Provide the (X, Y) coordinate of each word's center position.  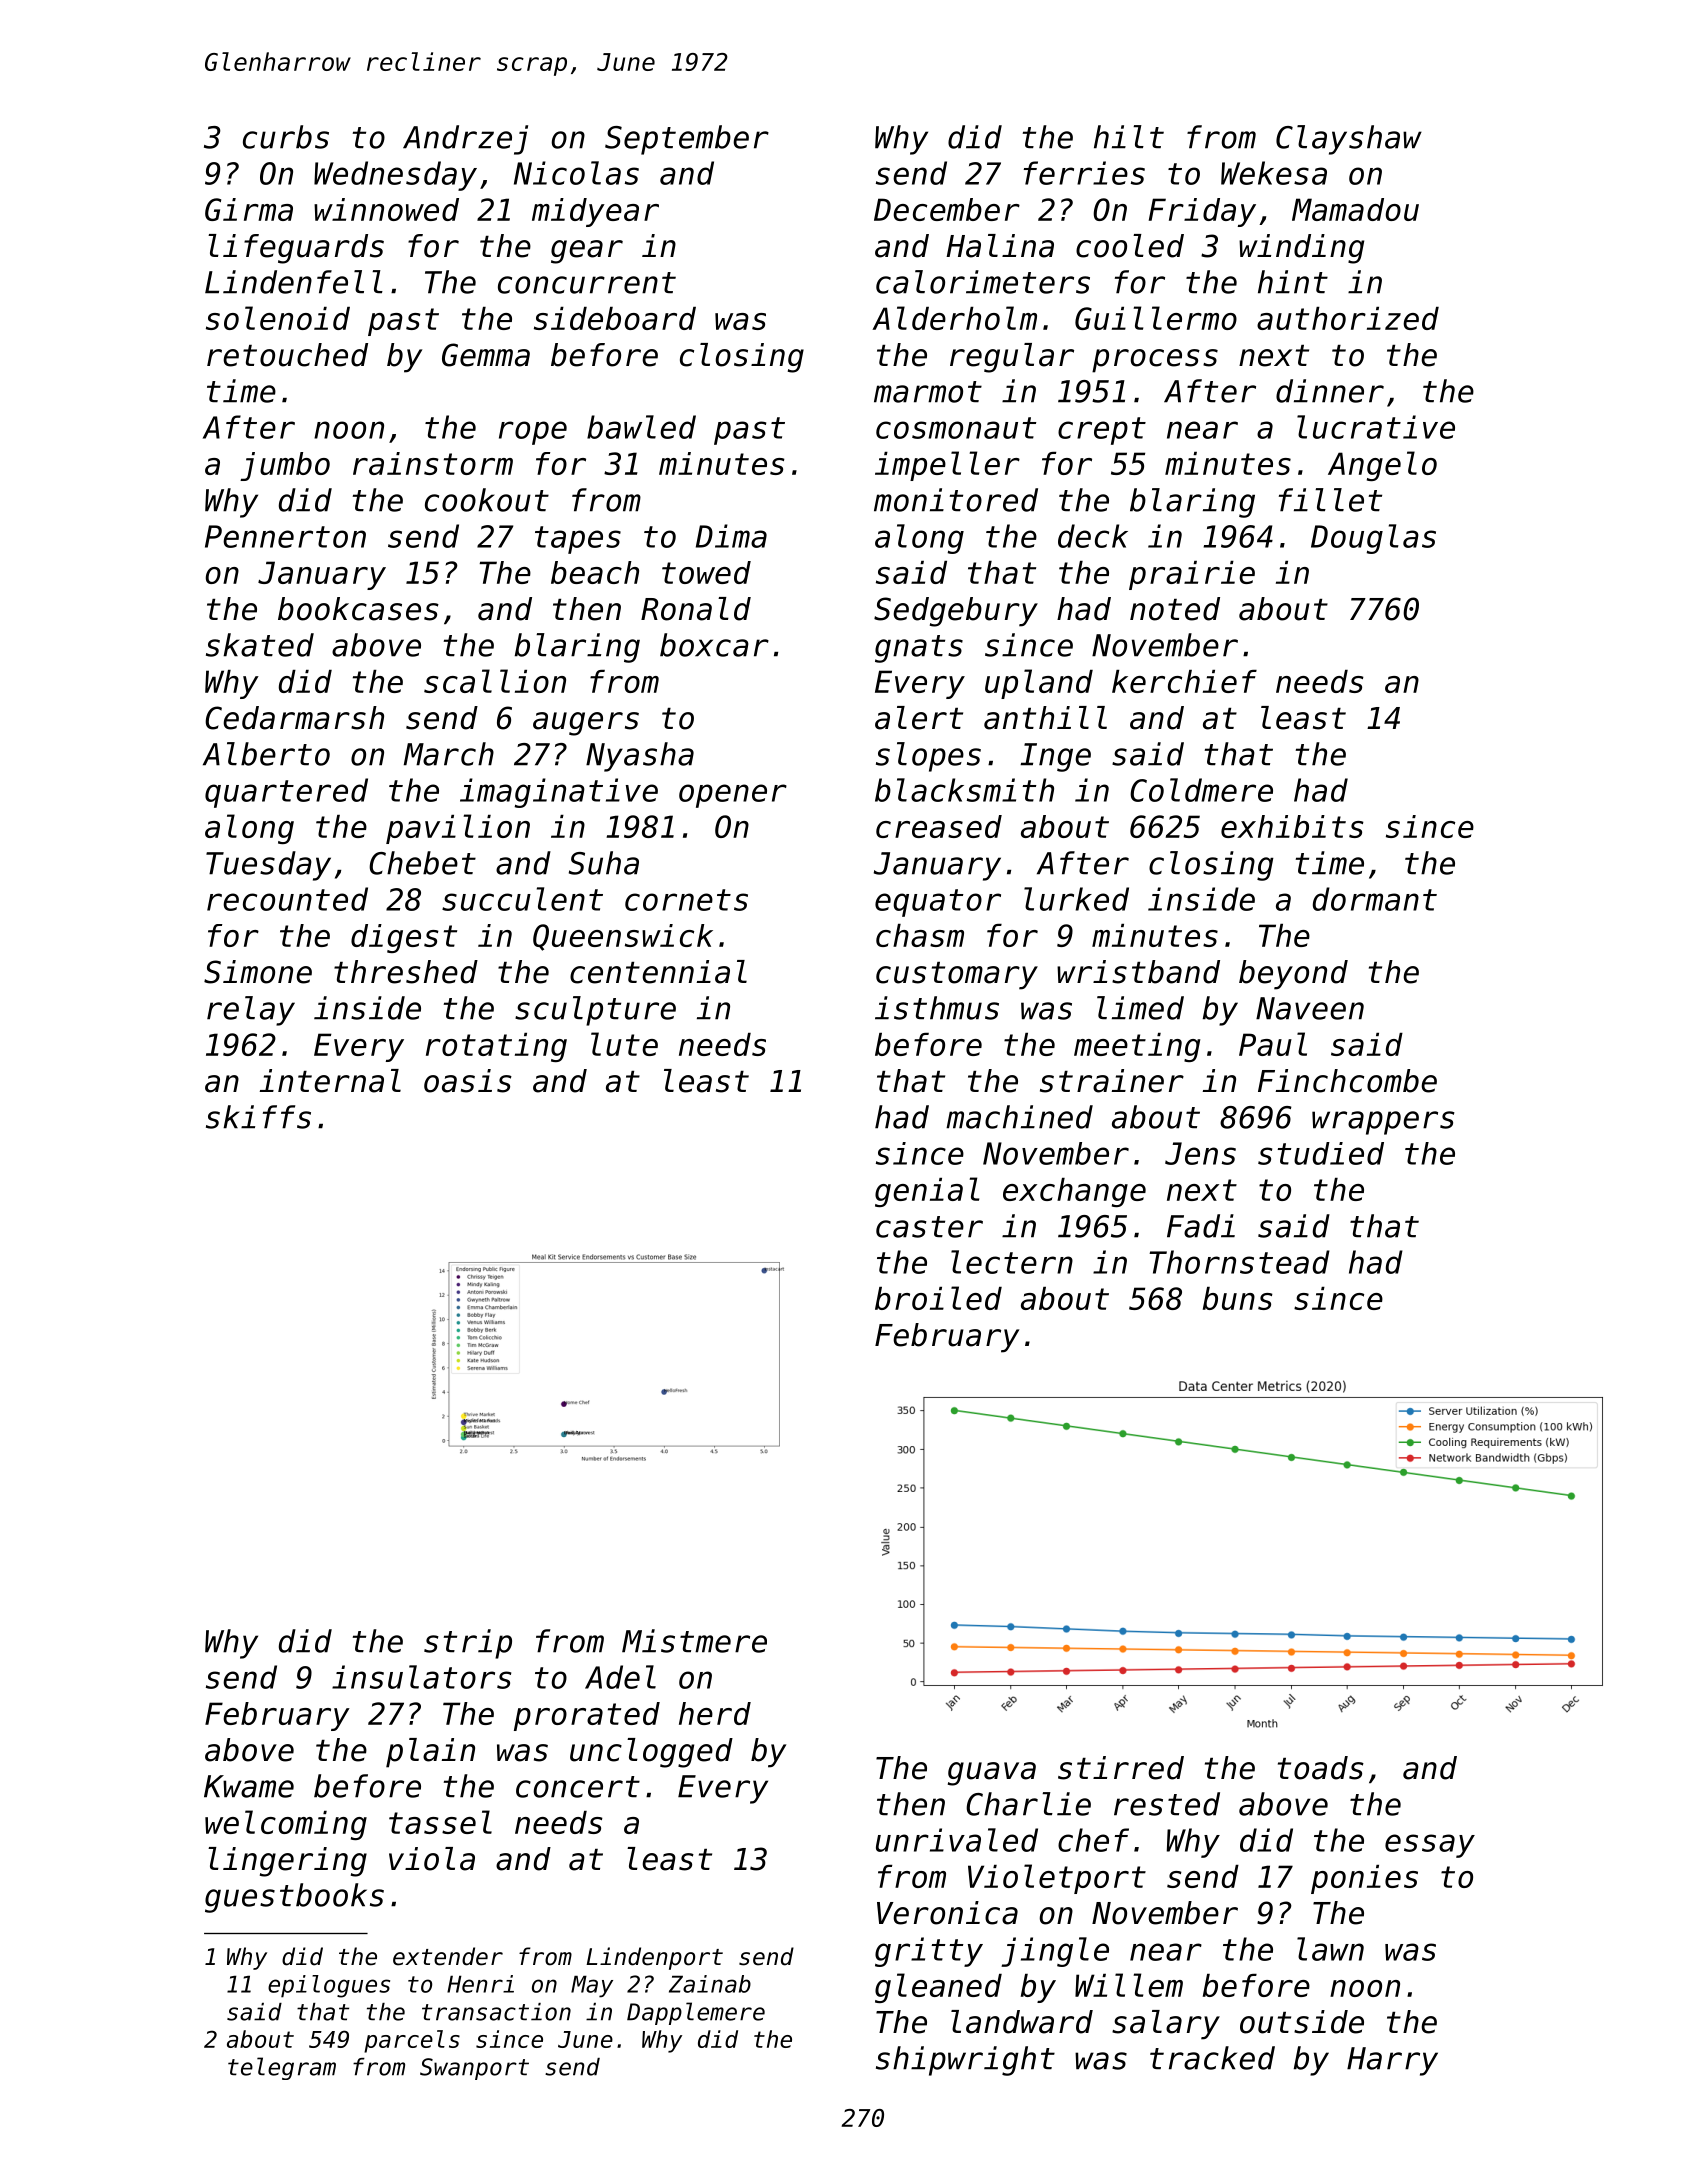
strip (468, 1644)
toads (1321, 1768)
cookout (487, 500)
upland (1039, 684)
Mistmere (694, 1641)
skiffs (258, 1117)
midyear (595, 212)
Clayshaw (1349, 140)
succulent (522, 899)
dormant (1375, 899)
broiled (938, 1298)
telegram (282, 2068)
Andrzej (465, 140)
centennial (658, 972)
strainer (1112, 1081)
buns (1238, 1298)
